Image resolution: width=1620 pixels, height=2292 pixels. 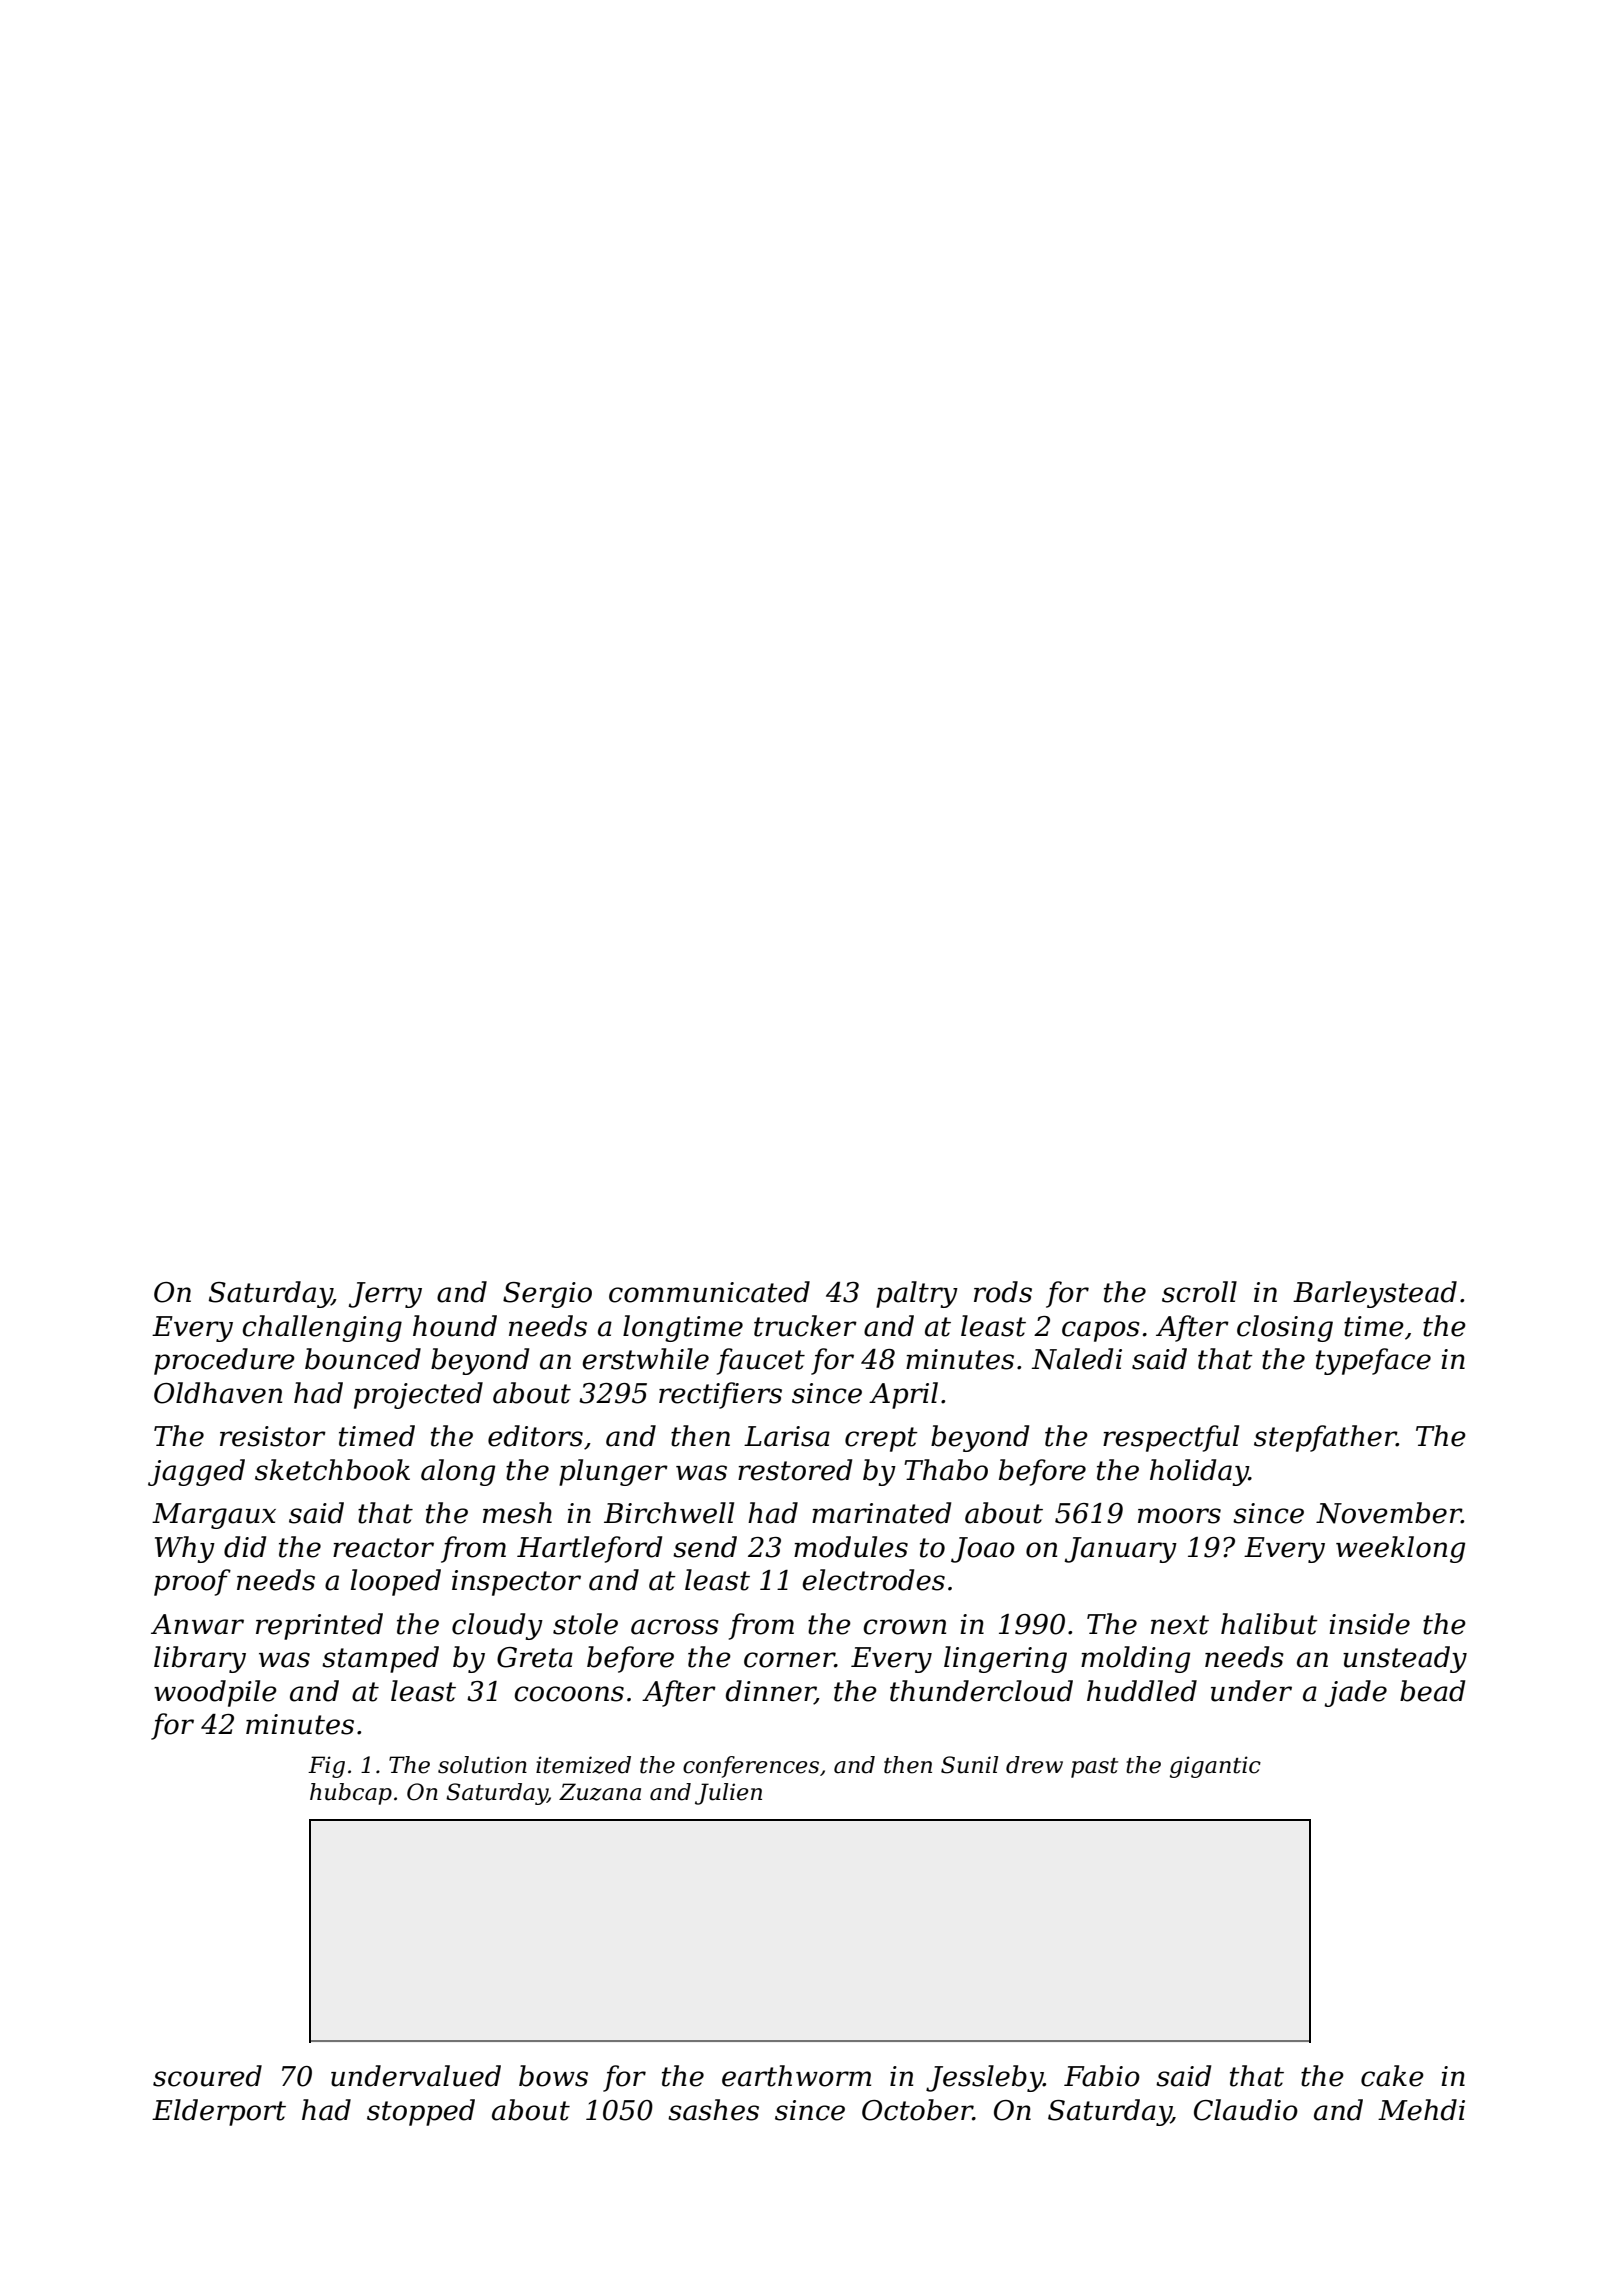 What do you see at coordinates (1373, 1361) in the document?
I see `typeface` at bounding box center [1373, 1361].
